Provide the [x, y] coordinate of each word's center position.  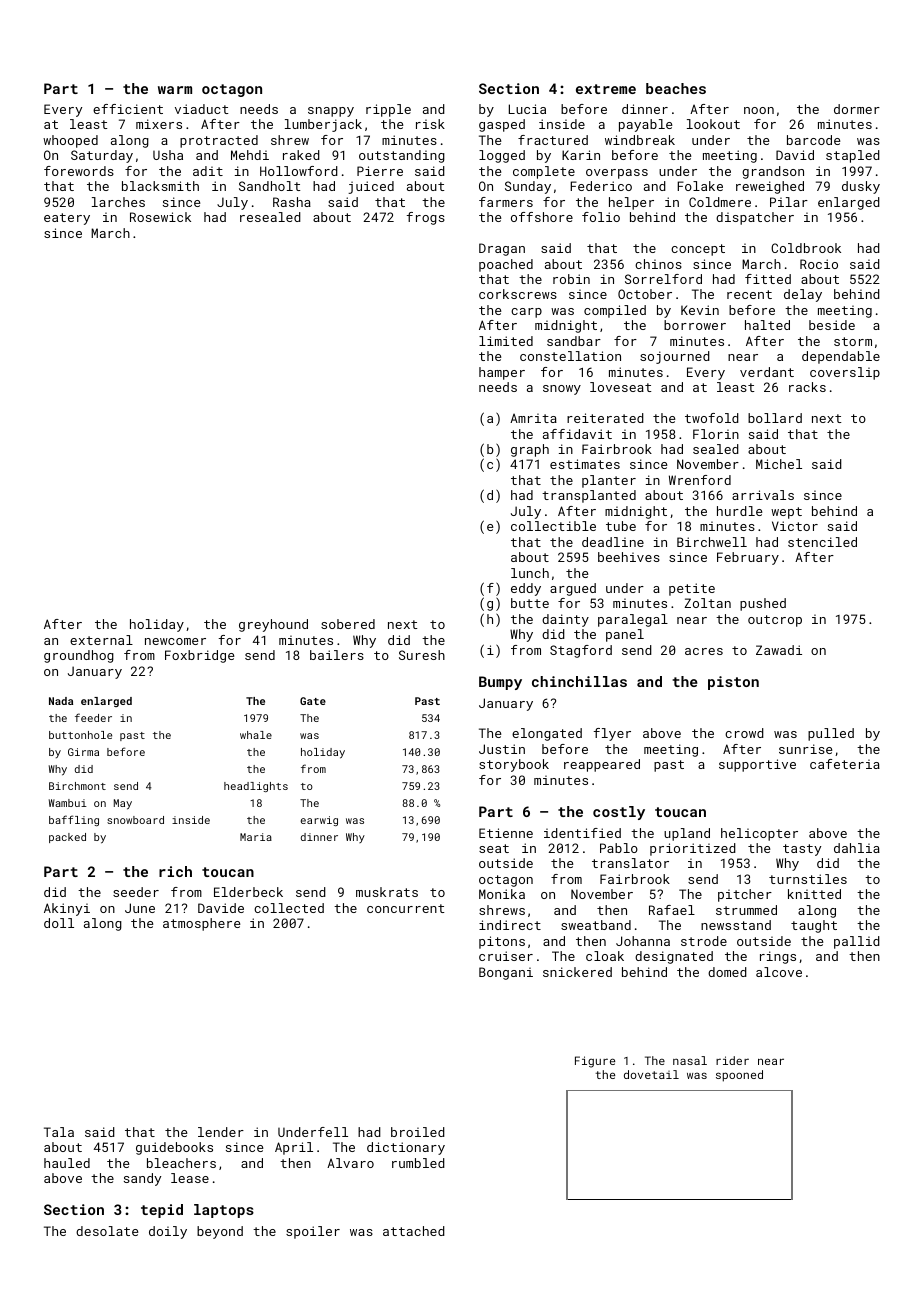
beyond [220, 1232]
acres [704, 651]
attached [414, 1231]
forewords [79, 171]
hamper [502, 373]
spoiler [313, 1232]
